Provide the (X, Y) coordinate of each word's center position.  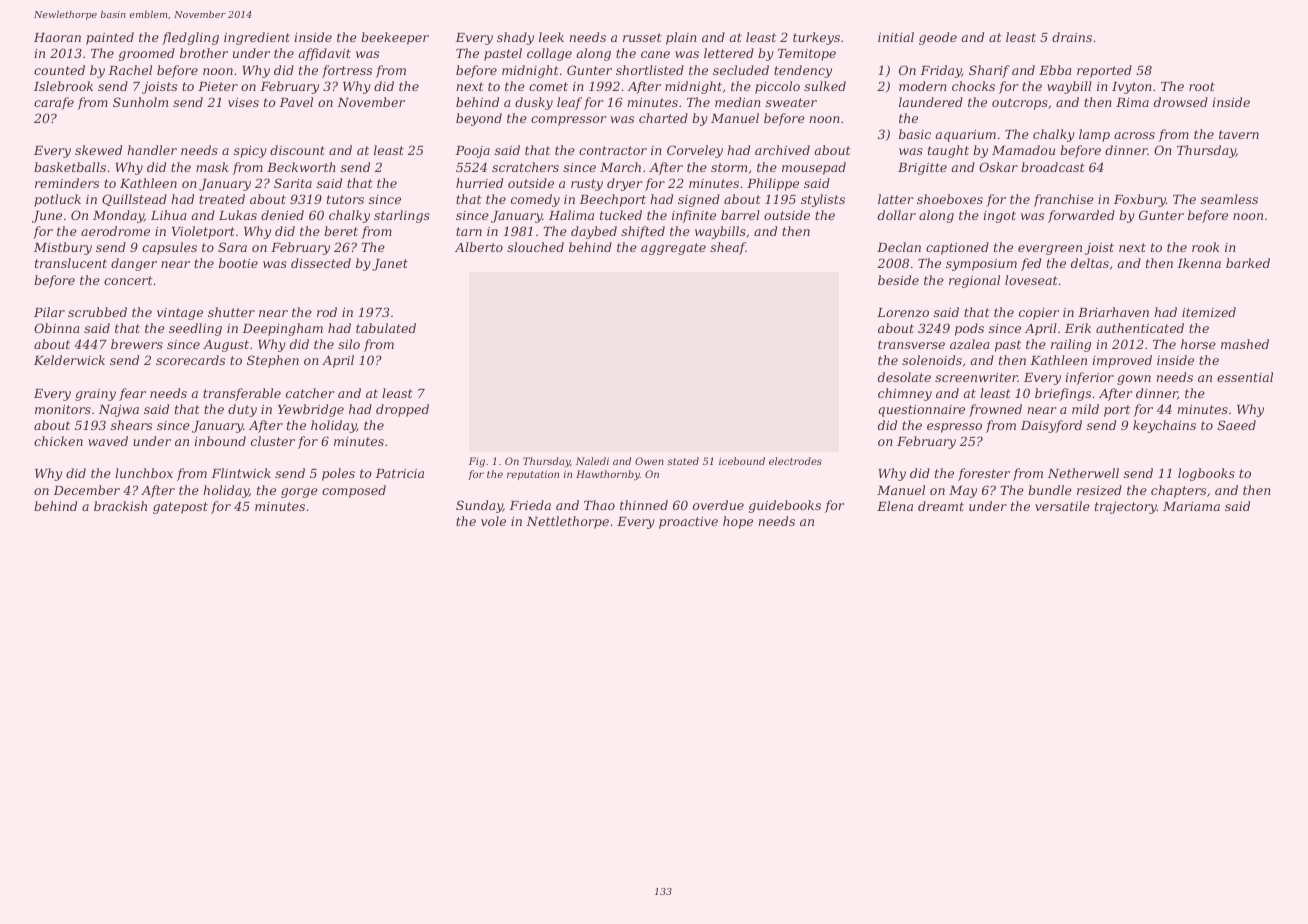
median (738, 102)
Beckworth (301, 167)
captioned (957, 248)
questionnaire (921, 411)
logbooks (1206, 474)
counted (59, 70)
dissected (321, 263)
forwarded (1081, 216)
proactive (688, 523)
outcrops (1020, 104)
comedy (535, 200)
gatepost (180, 508)
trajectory (1126, 508)
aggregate (673, 249)
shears (131, 425)
